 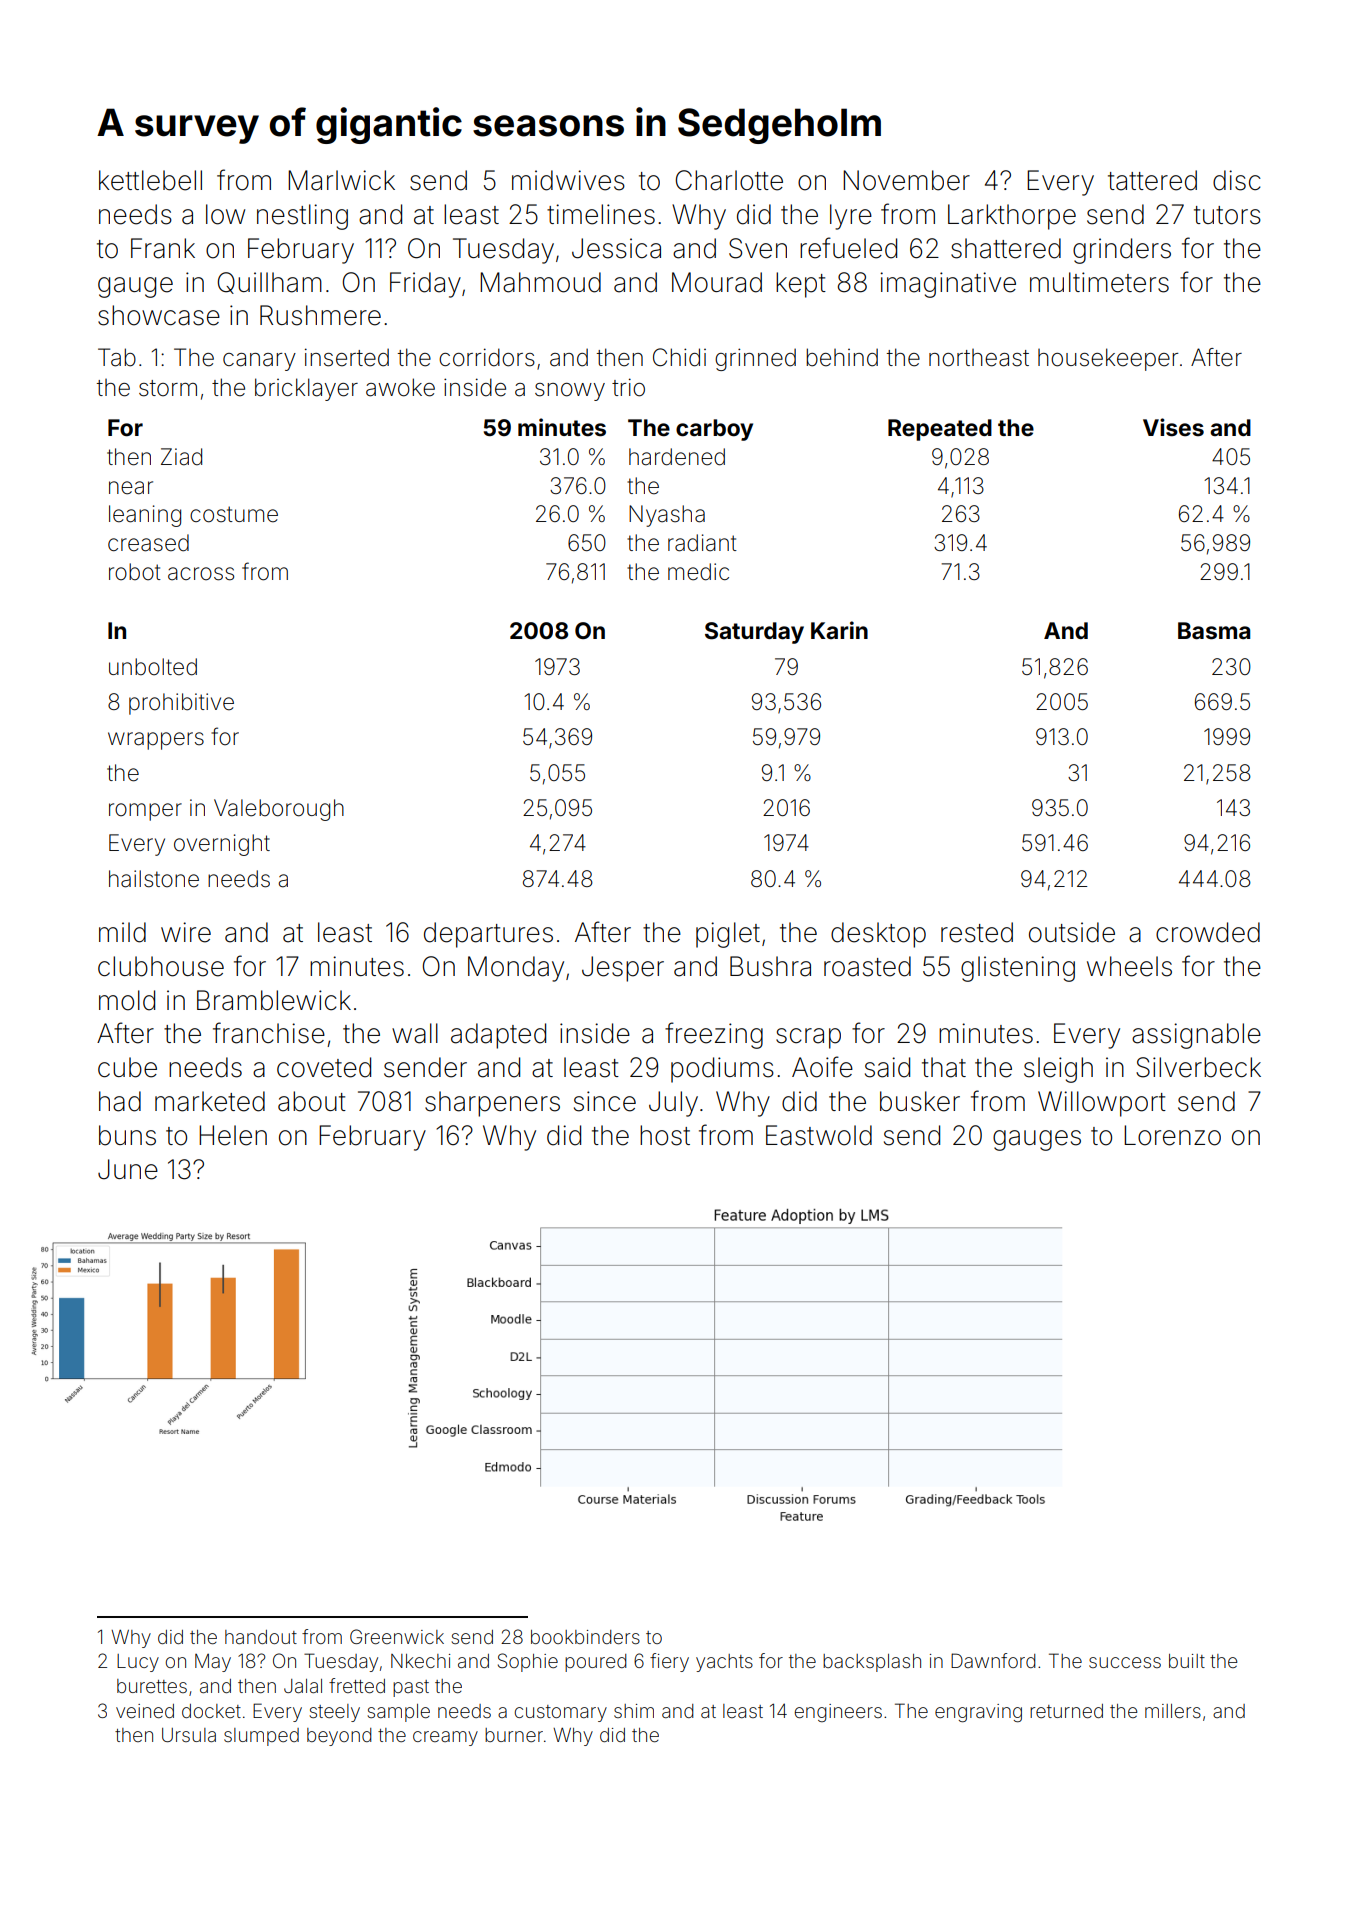 I want to click on multimeters, so click(x=1099, y=282).
